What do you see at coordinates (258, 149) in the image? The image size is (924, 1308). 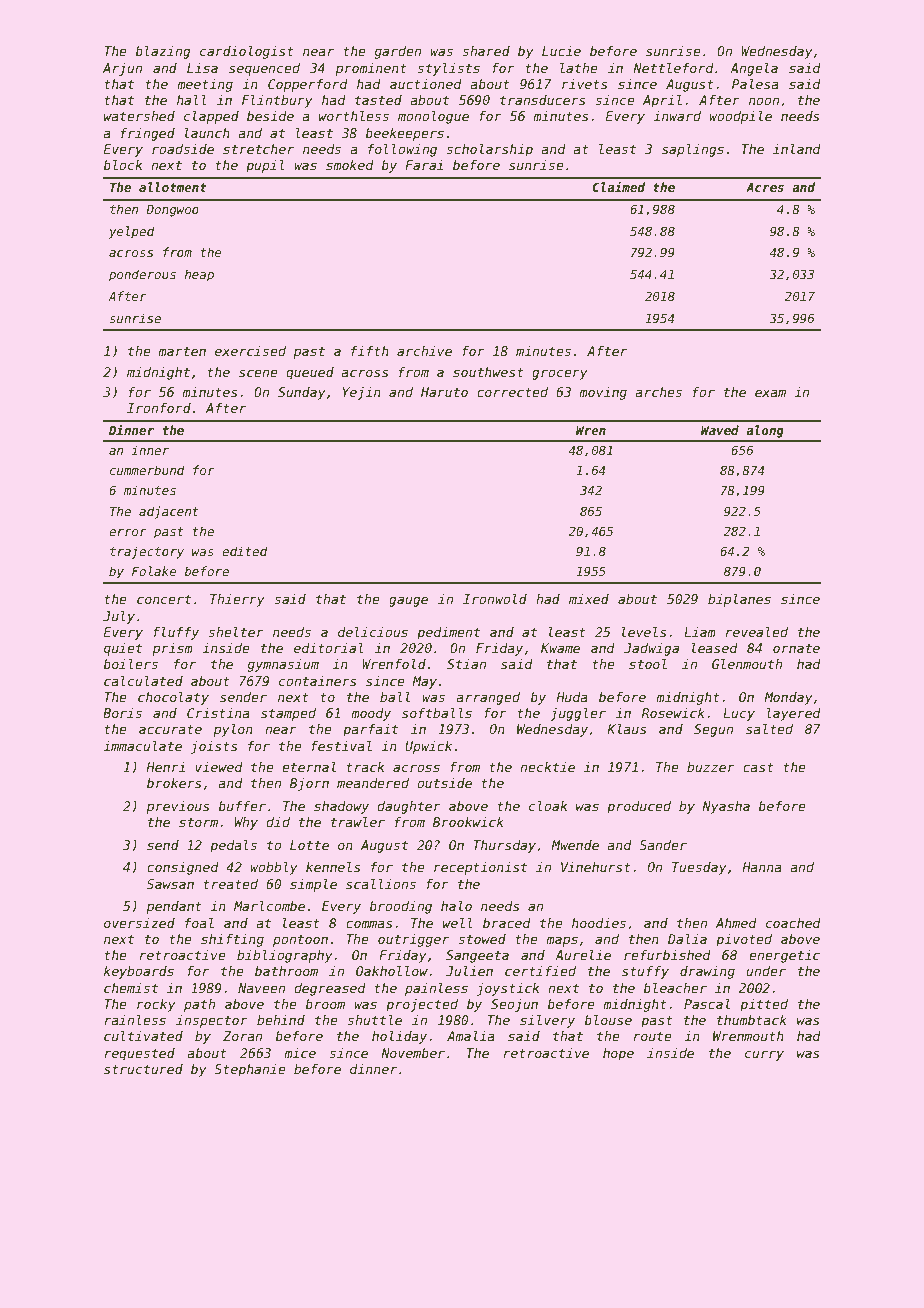 I see `stretcher` at bounding box center [258, 149].
